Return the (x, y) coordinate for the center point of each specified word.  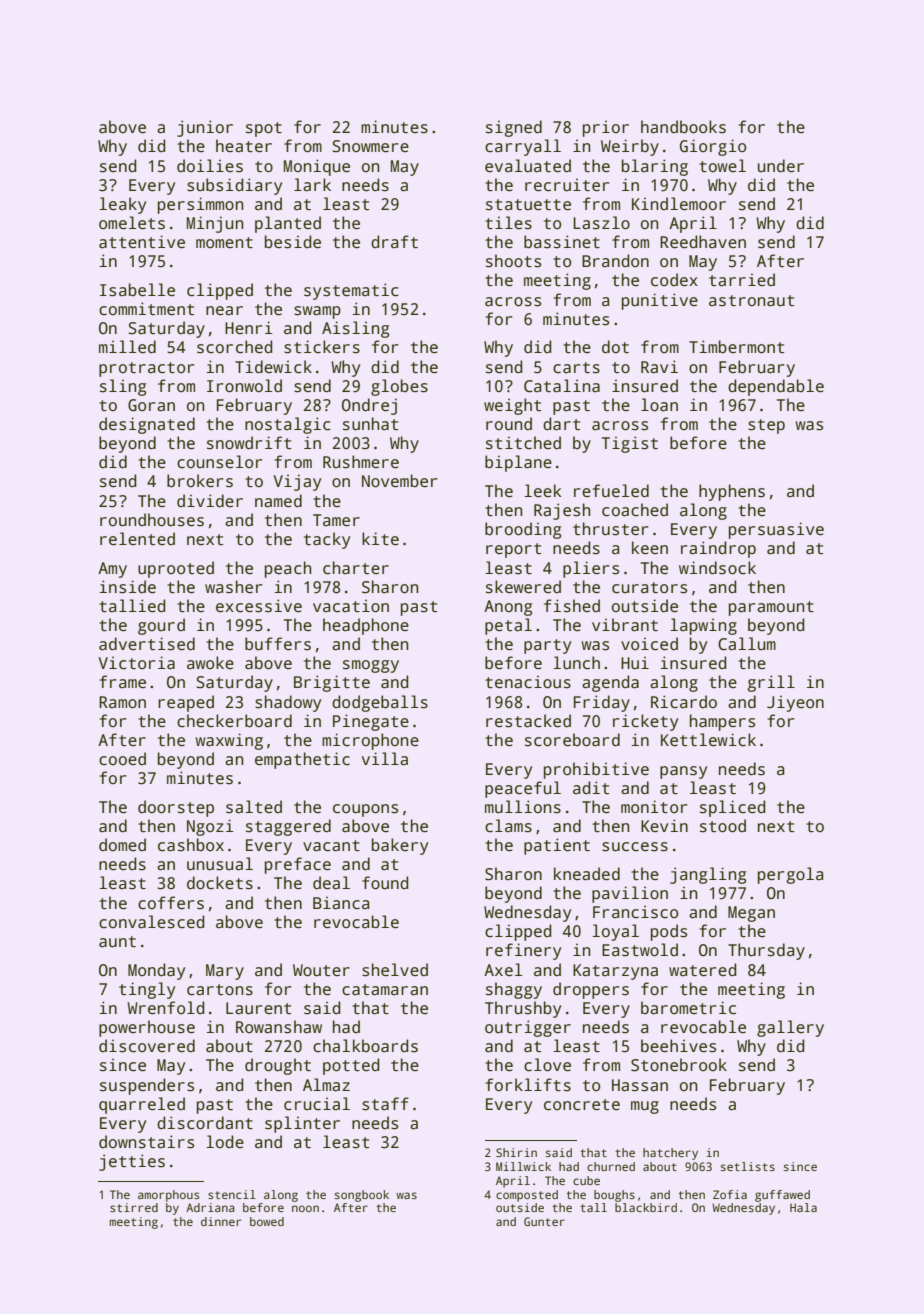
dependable (776, 387)
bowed (267, 1221)
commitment (146, 309)
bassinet (562, 242)
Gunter (544, 1221)
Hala (803, 1207)
